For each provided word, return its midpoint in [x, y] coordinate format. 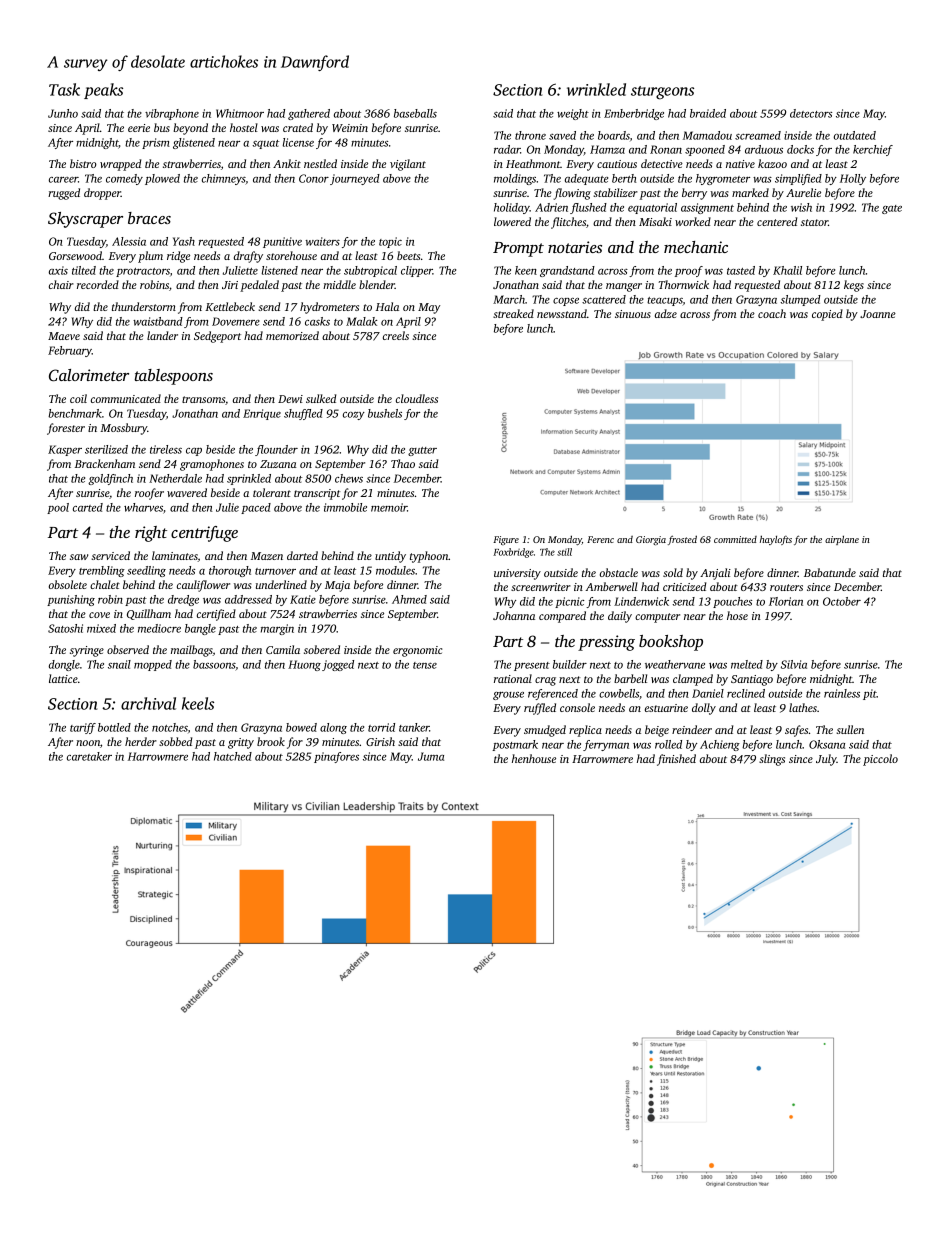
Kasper [65, 450]
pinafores [336, 757]
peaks [103, 91]
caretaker [89, 756]
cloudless [417, 398]
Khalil [787, 270]
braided [708, 113]
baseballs [415, 113]
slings [772, 760]
